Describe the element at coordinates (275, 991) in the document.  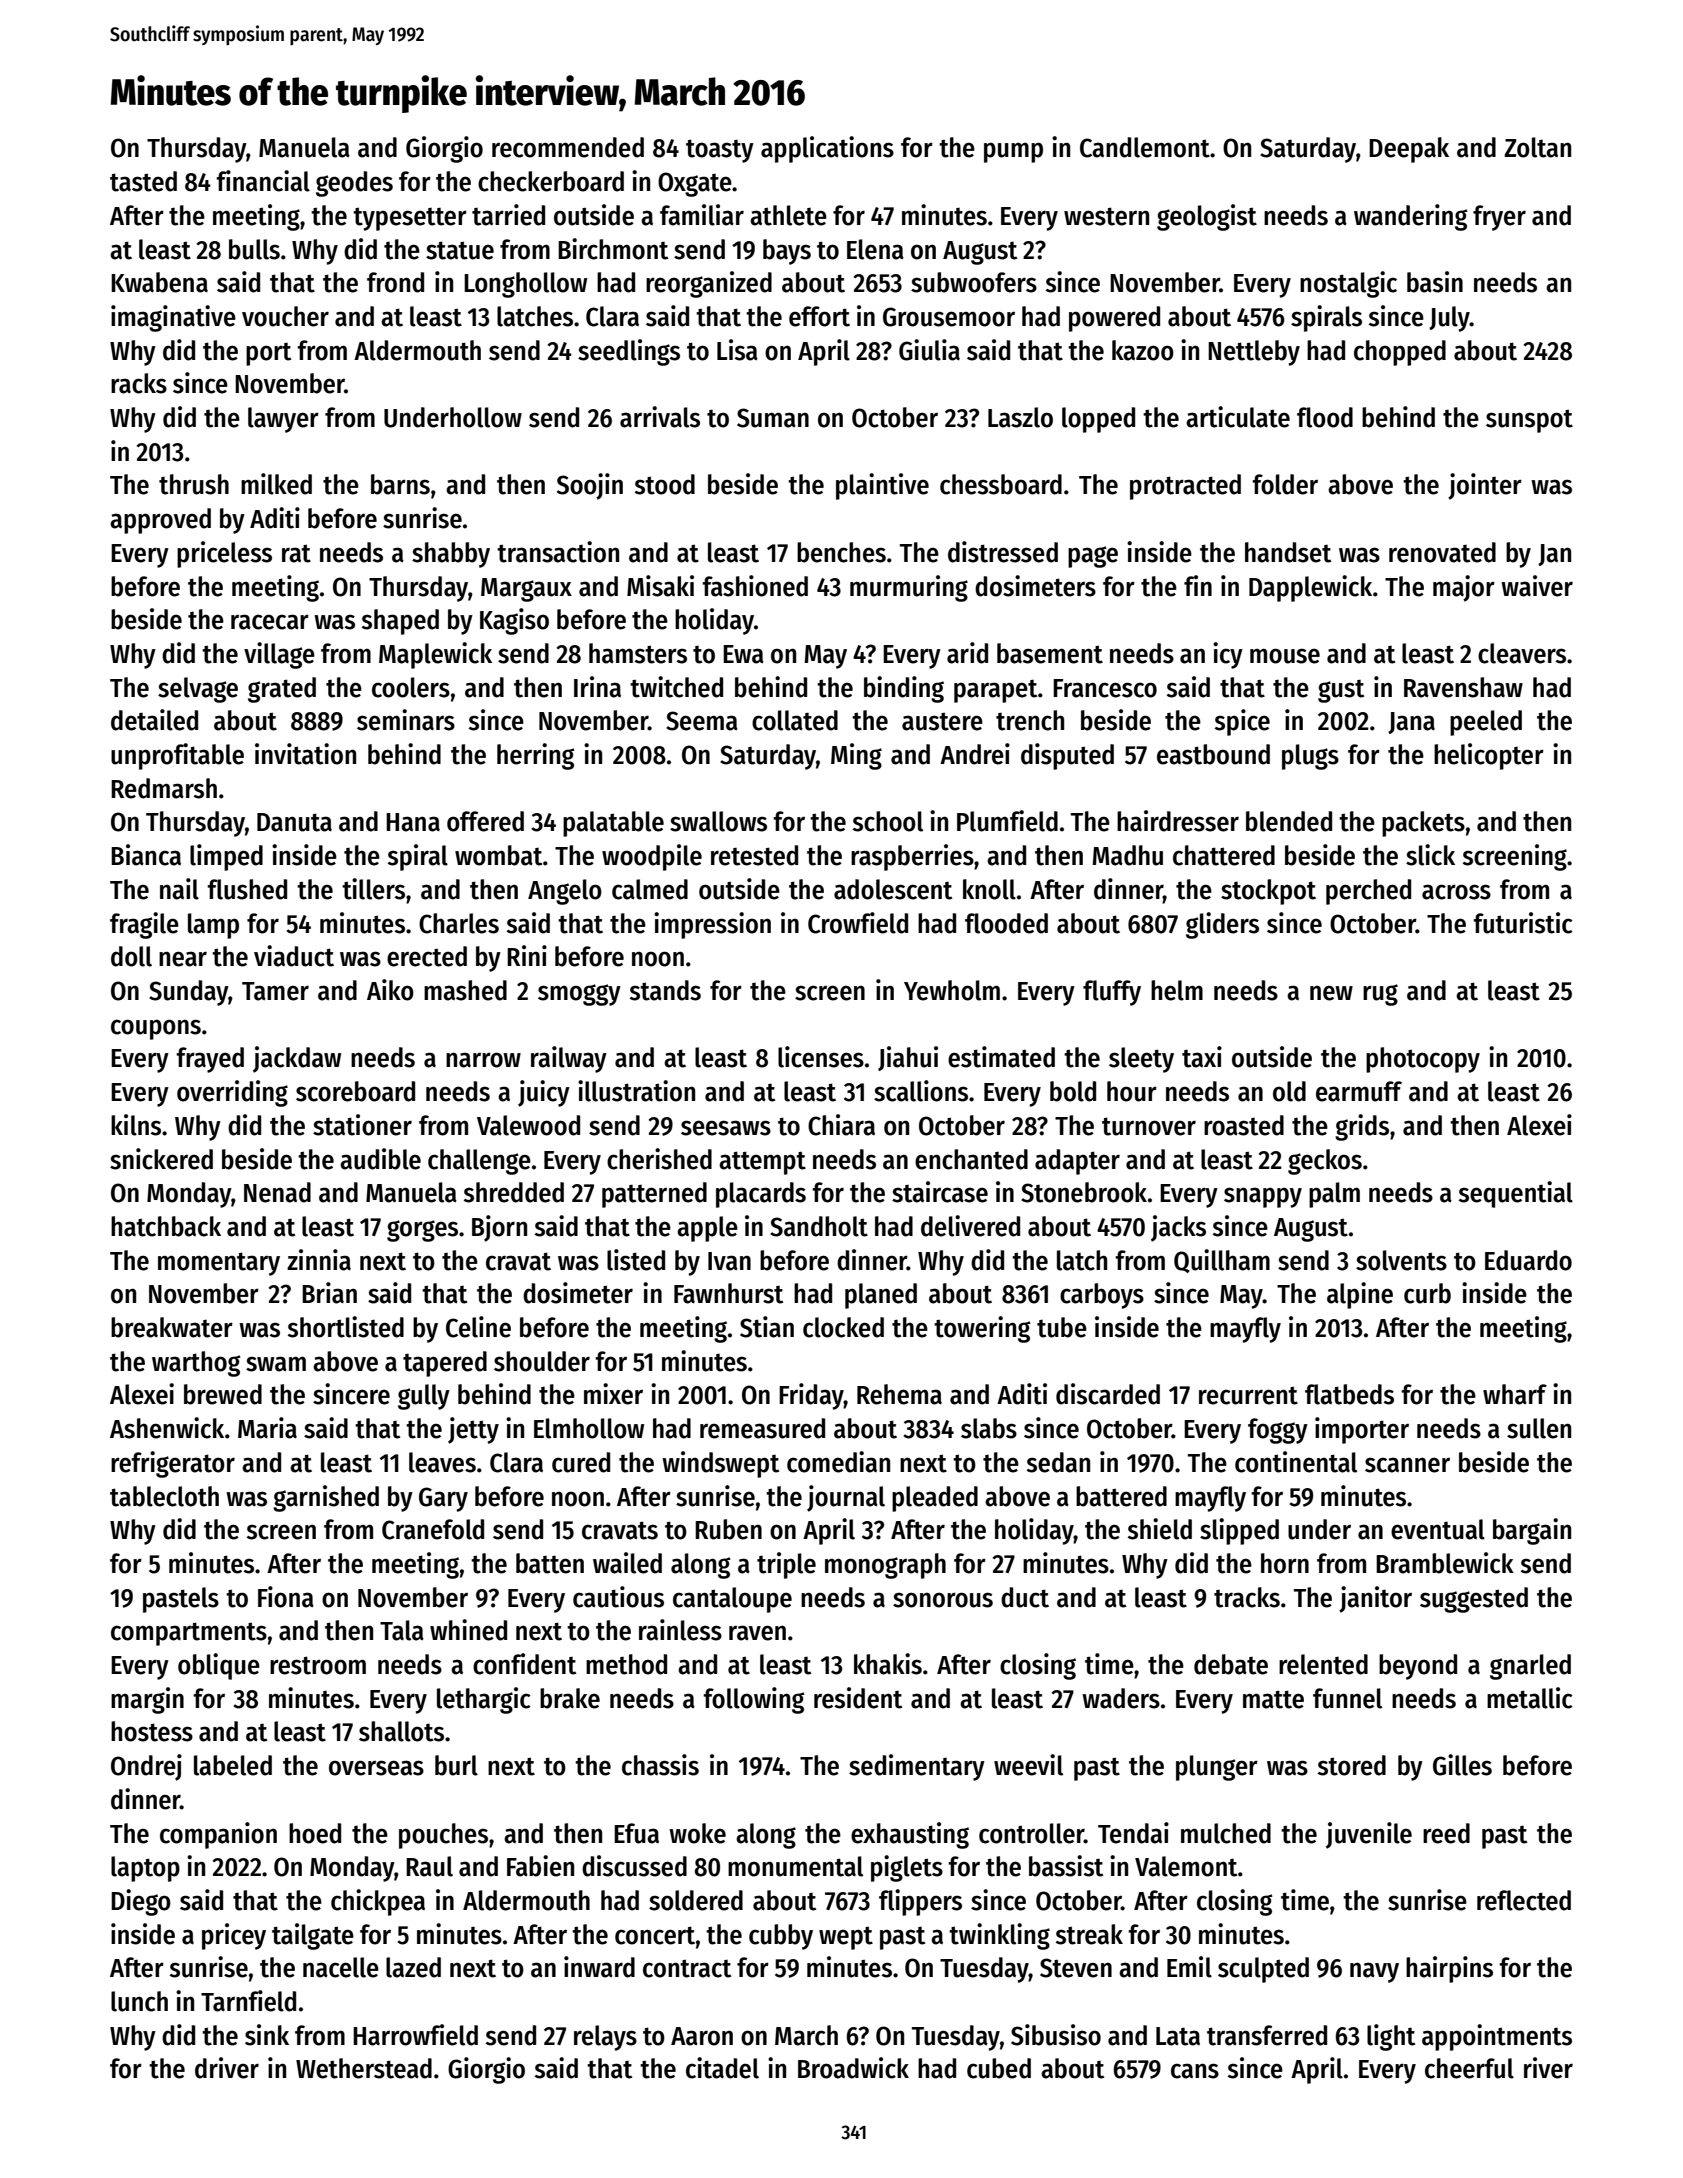
I see `Tamer` at that location.
